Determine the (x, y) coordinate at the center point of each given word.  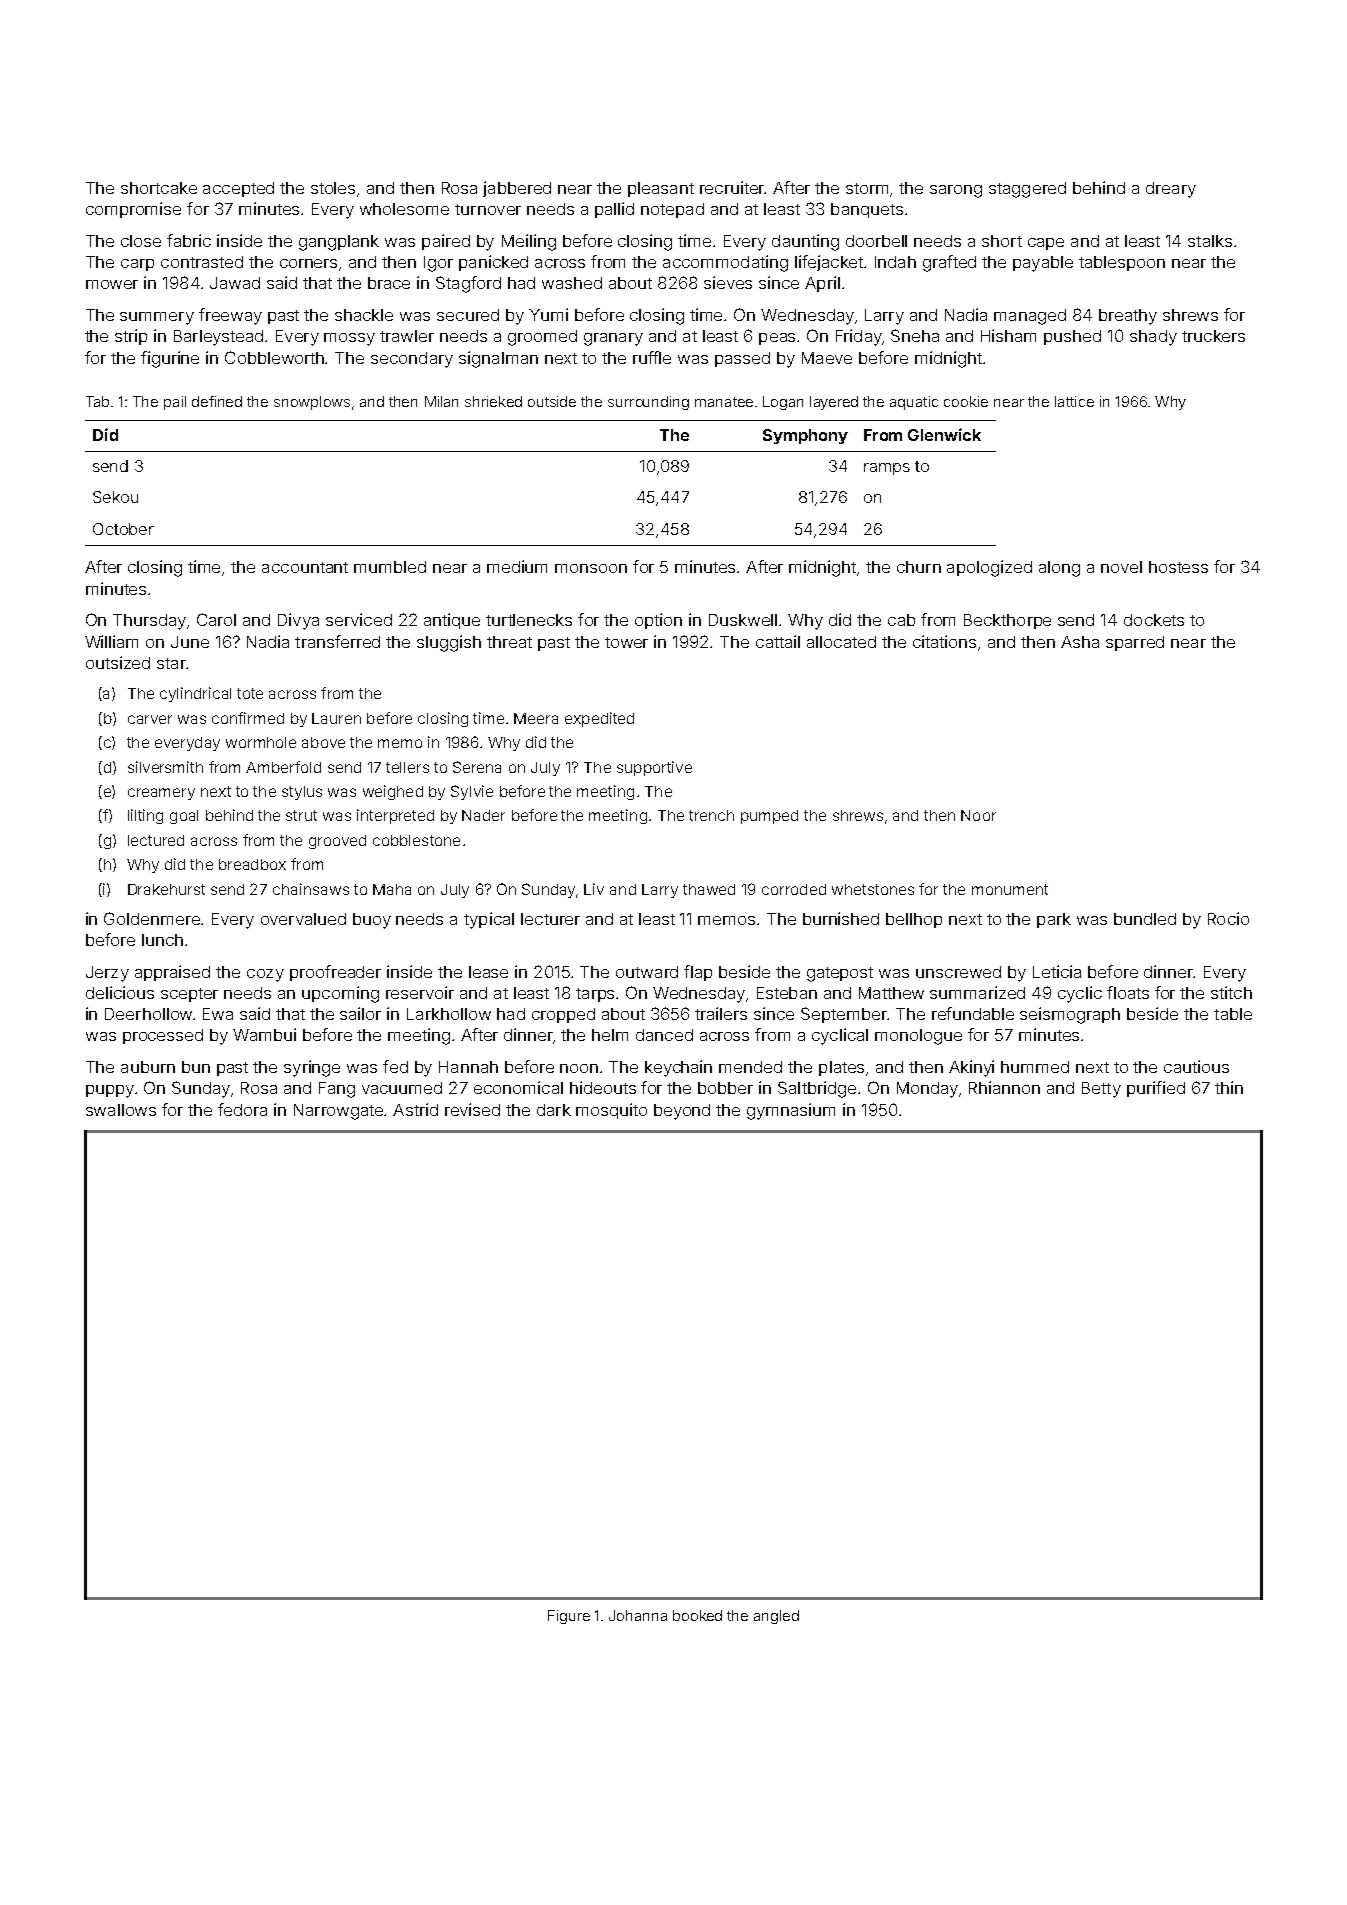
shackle (364, 315)
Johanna (638, 1615)
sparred (1135, 643)
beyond (682, 1112)
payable (1043, 264)
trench (711, 815)
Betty (1101, 1090)
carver (150, 719)
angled (776, 1617)
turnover (488, 209)
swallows (121, 1110)
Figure (569, 1617)
